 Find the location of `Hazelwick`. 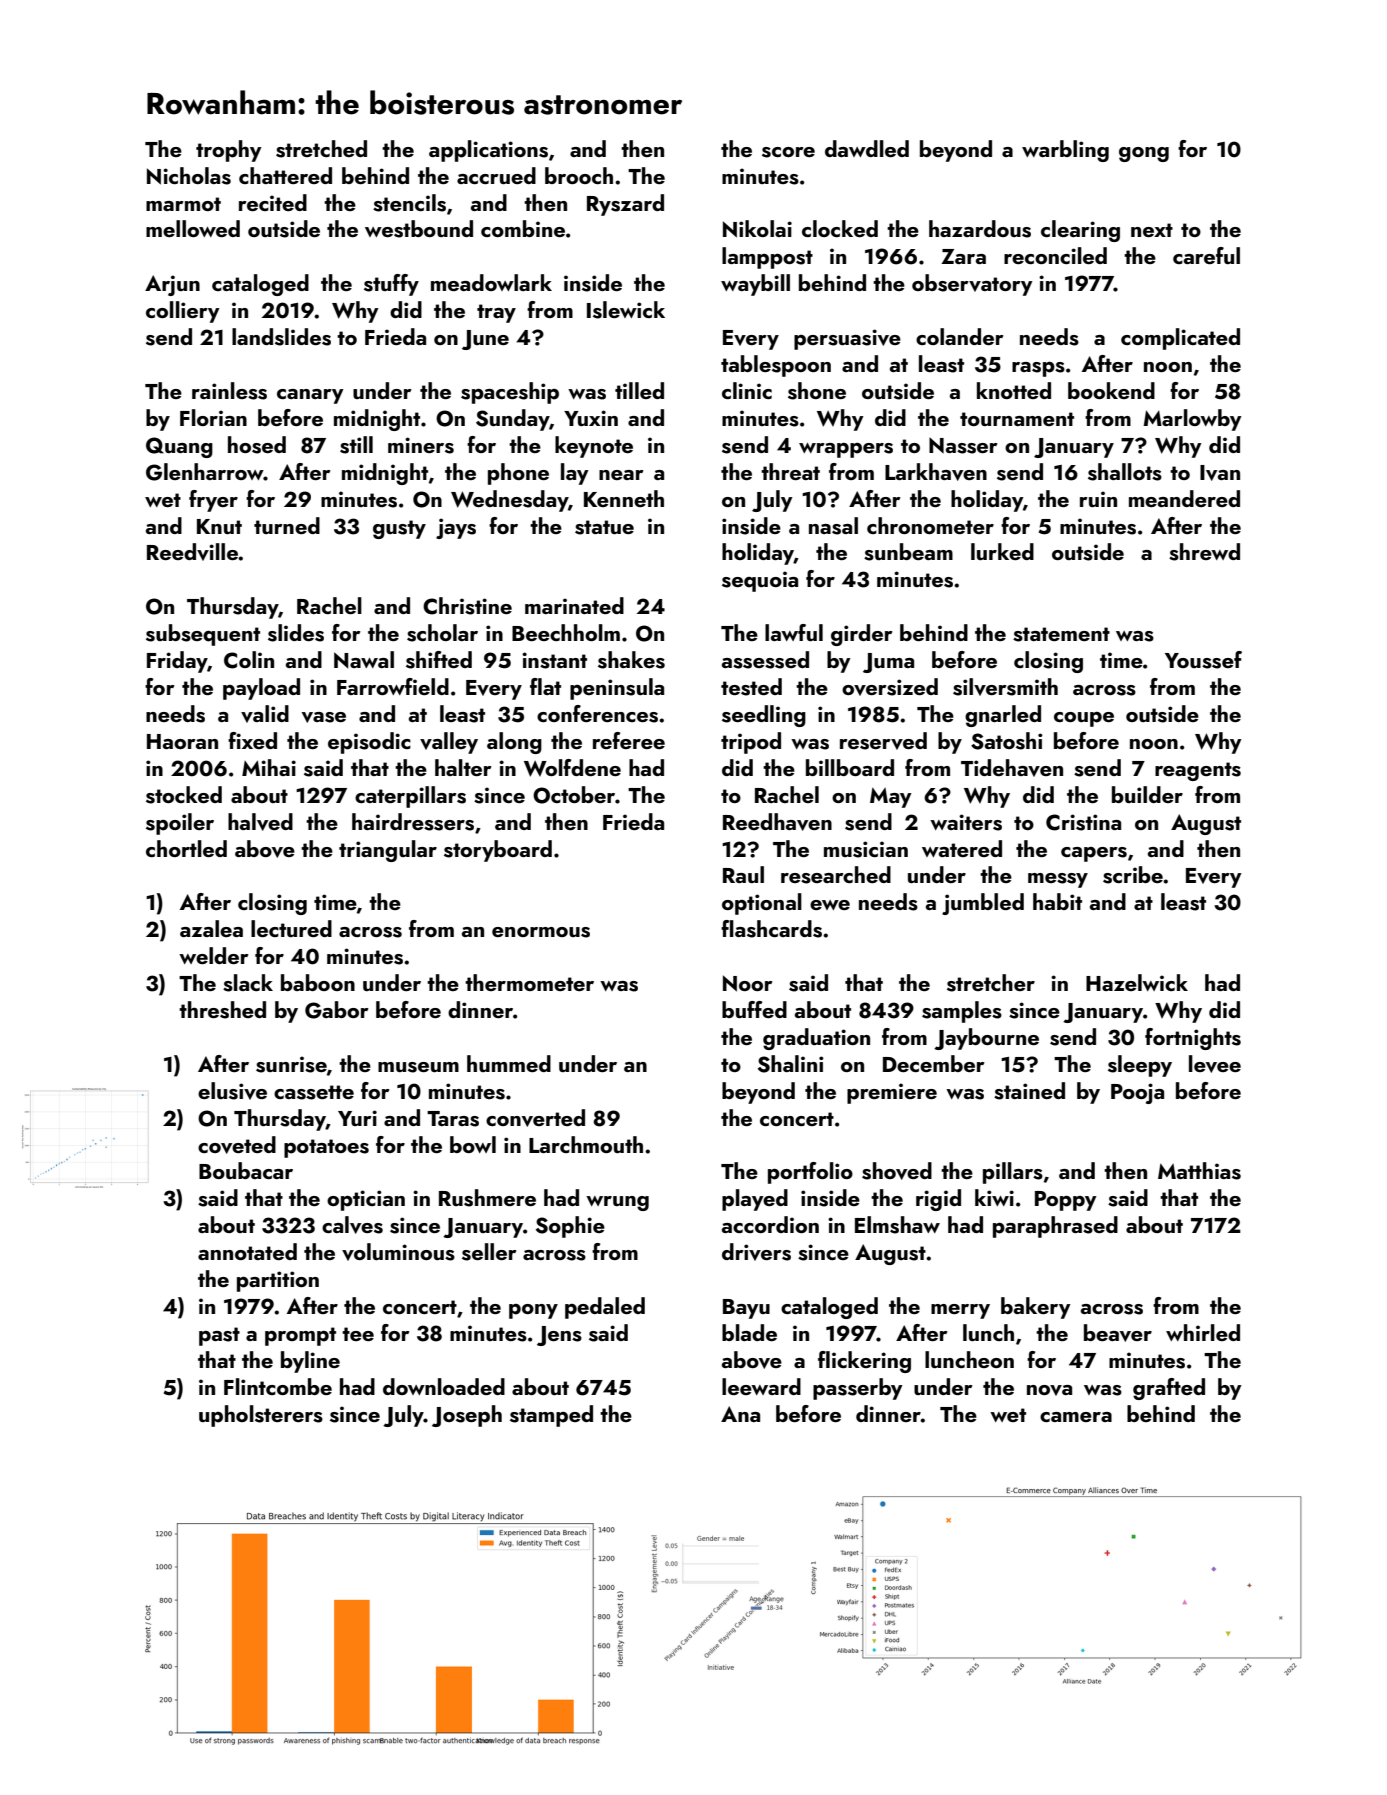

Hazelwick is located at coordinates (1137, 982).
